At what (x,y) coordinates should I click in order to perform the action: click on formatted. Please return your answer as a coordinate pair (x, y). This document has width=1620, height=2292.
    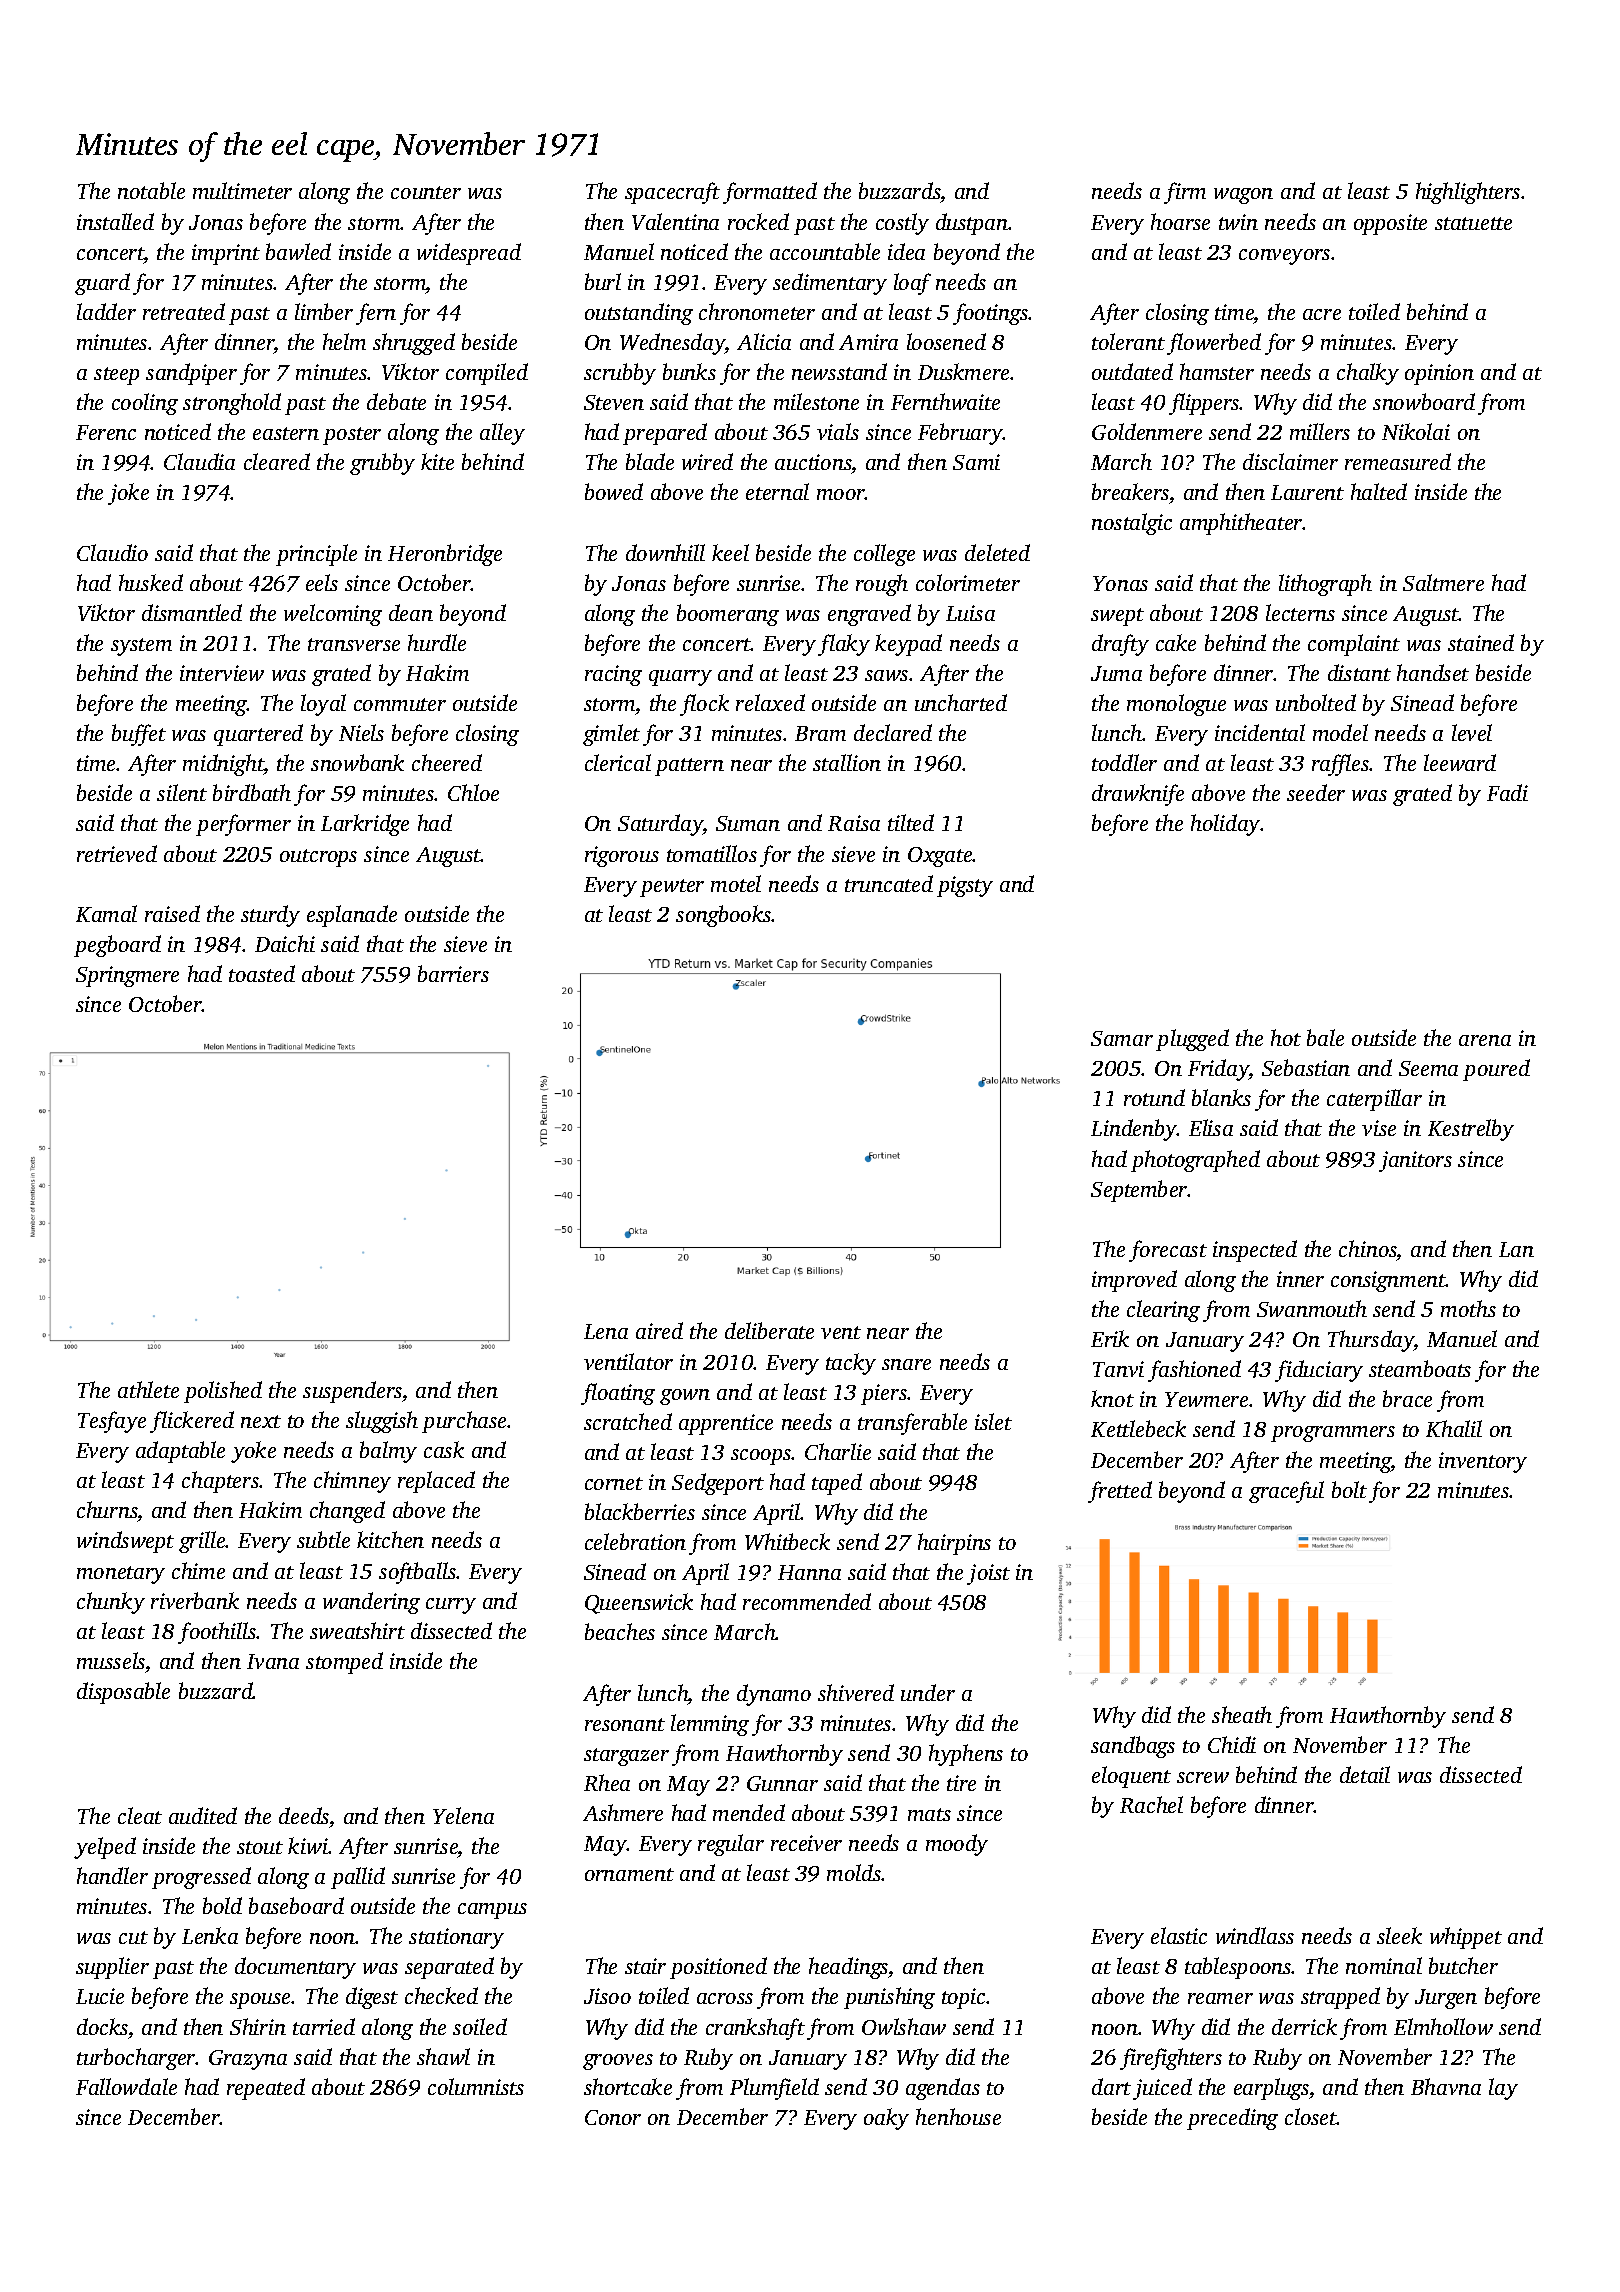
    Looking at the image, I should click on (770, 193).
